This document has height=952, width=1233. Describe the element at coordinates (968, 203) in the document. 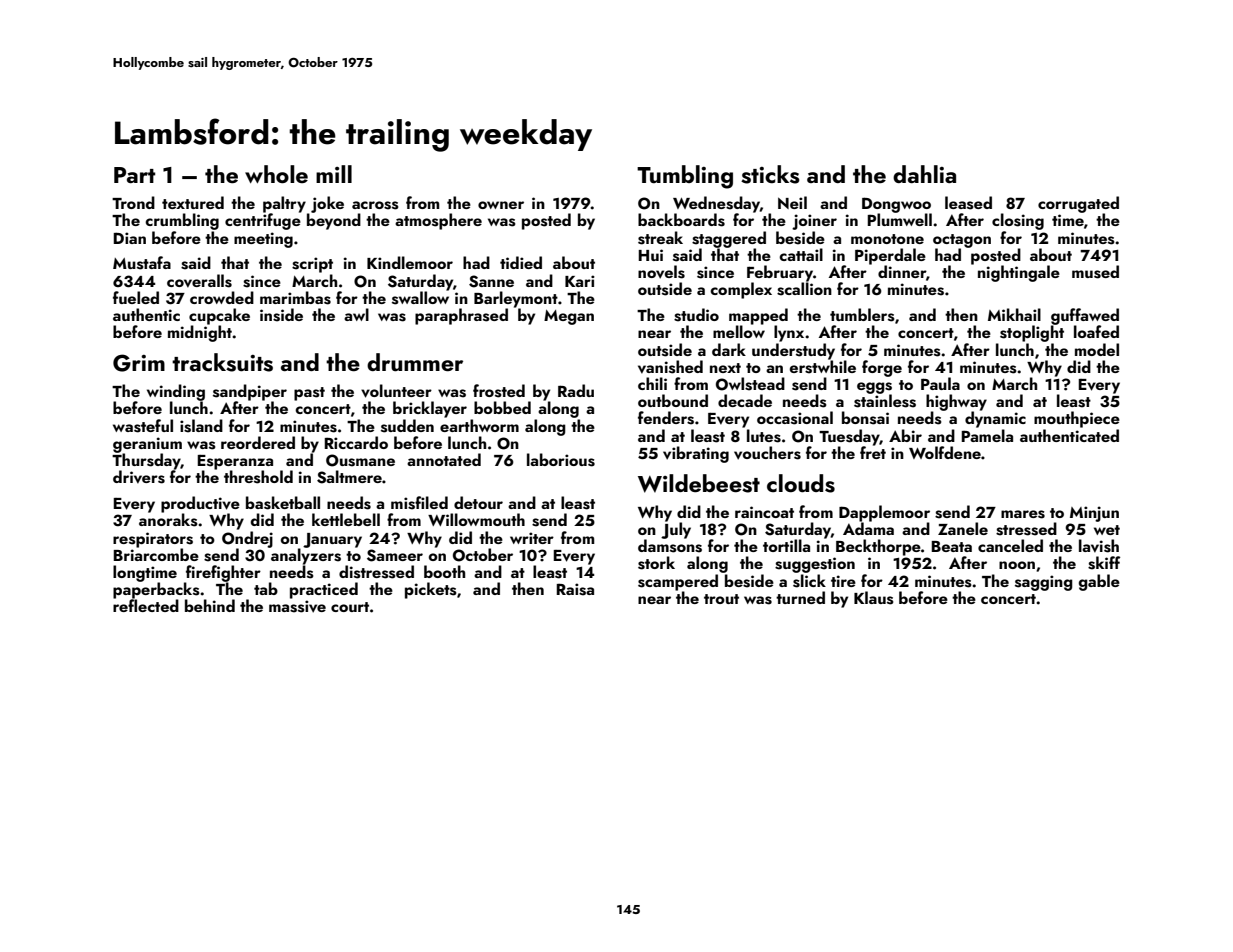

I see `leased` at that location.
